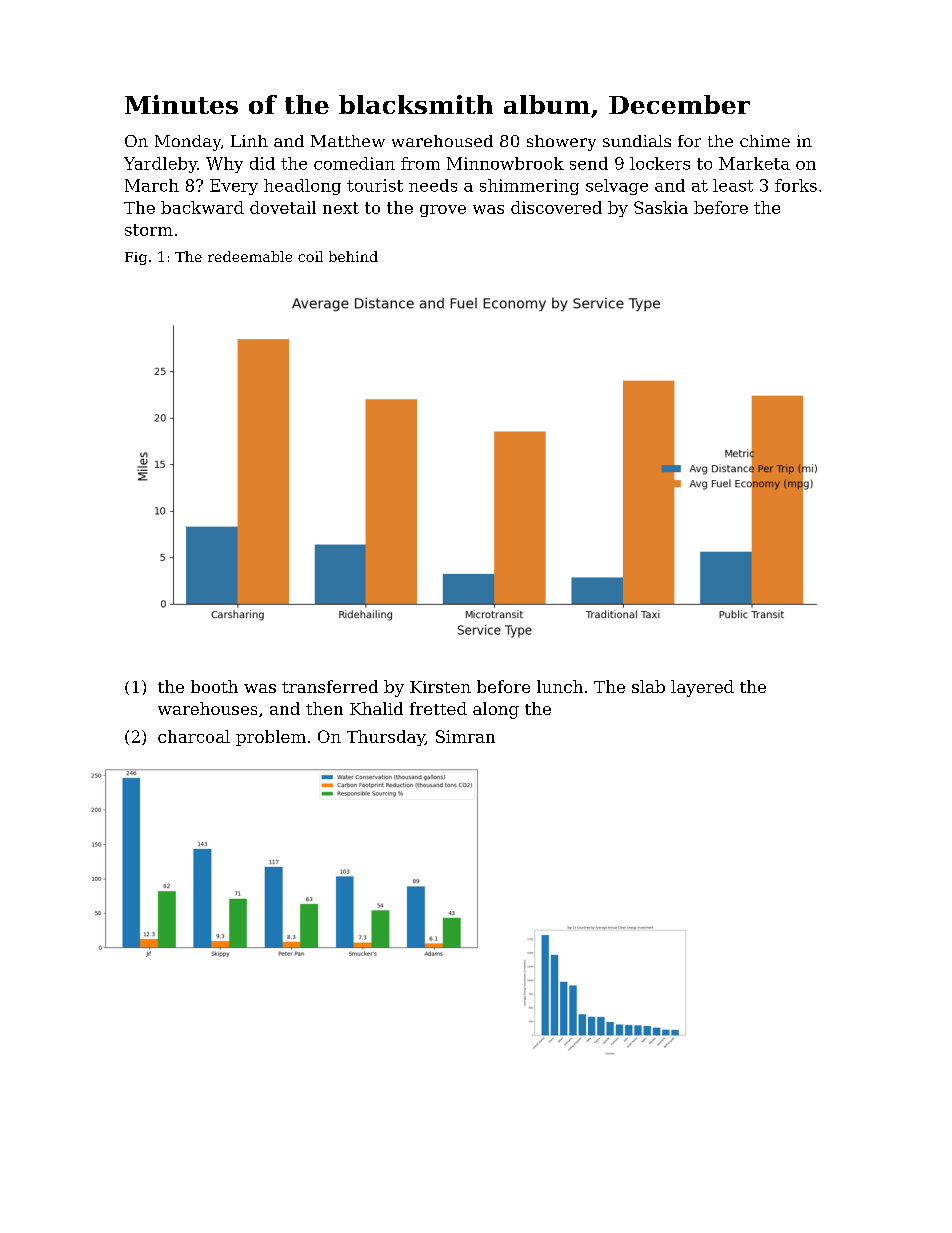 Image resolution: width=952 pixels, height=1233 pixels. Describe the element at coordinates (765, 141) in the page. I see `chime` at that location.
